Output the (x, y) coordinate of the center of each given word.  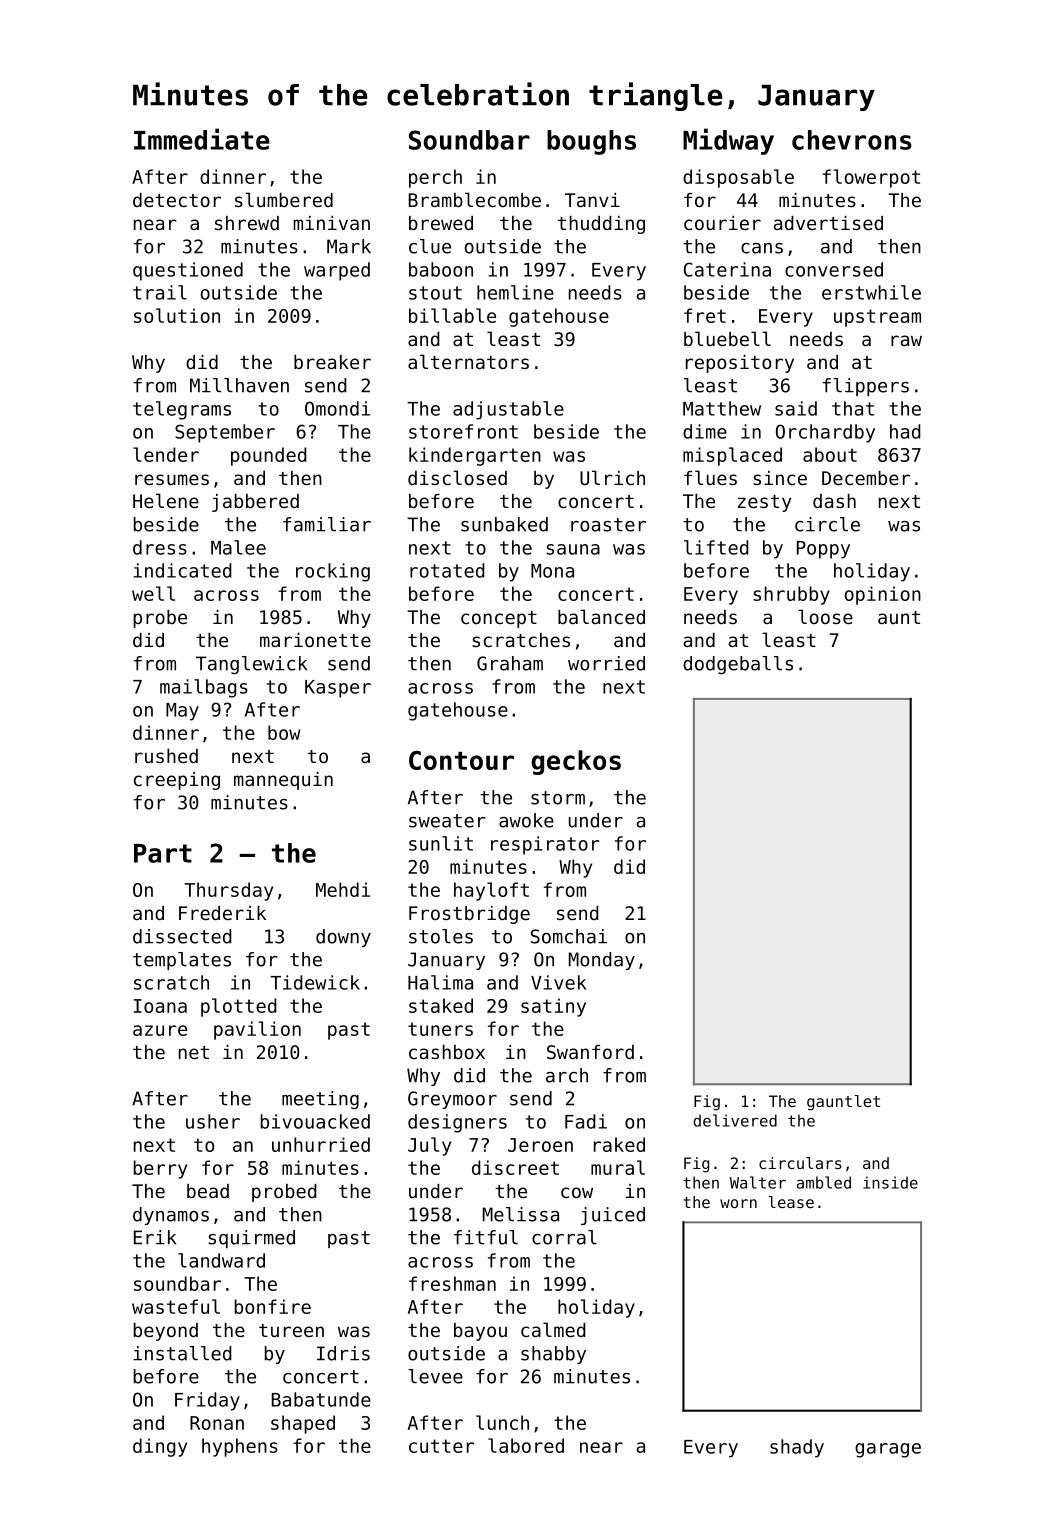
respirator (545, 845)
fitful (486, 1237)
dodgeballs (738, 665)
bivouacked (315, 1121)
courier (722, 223)
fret (705, 315)
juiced (613, 1216)
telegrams (182, 410)
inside (890, 1182)
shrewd (247, 223)
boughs (591, 142)
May (182, 712)
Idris (343, 1353)
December (866, 478)
